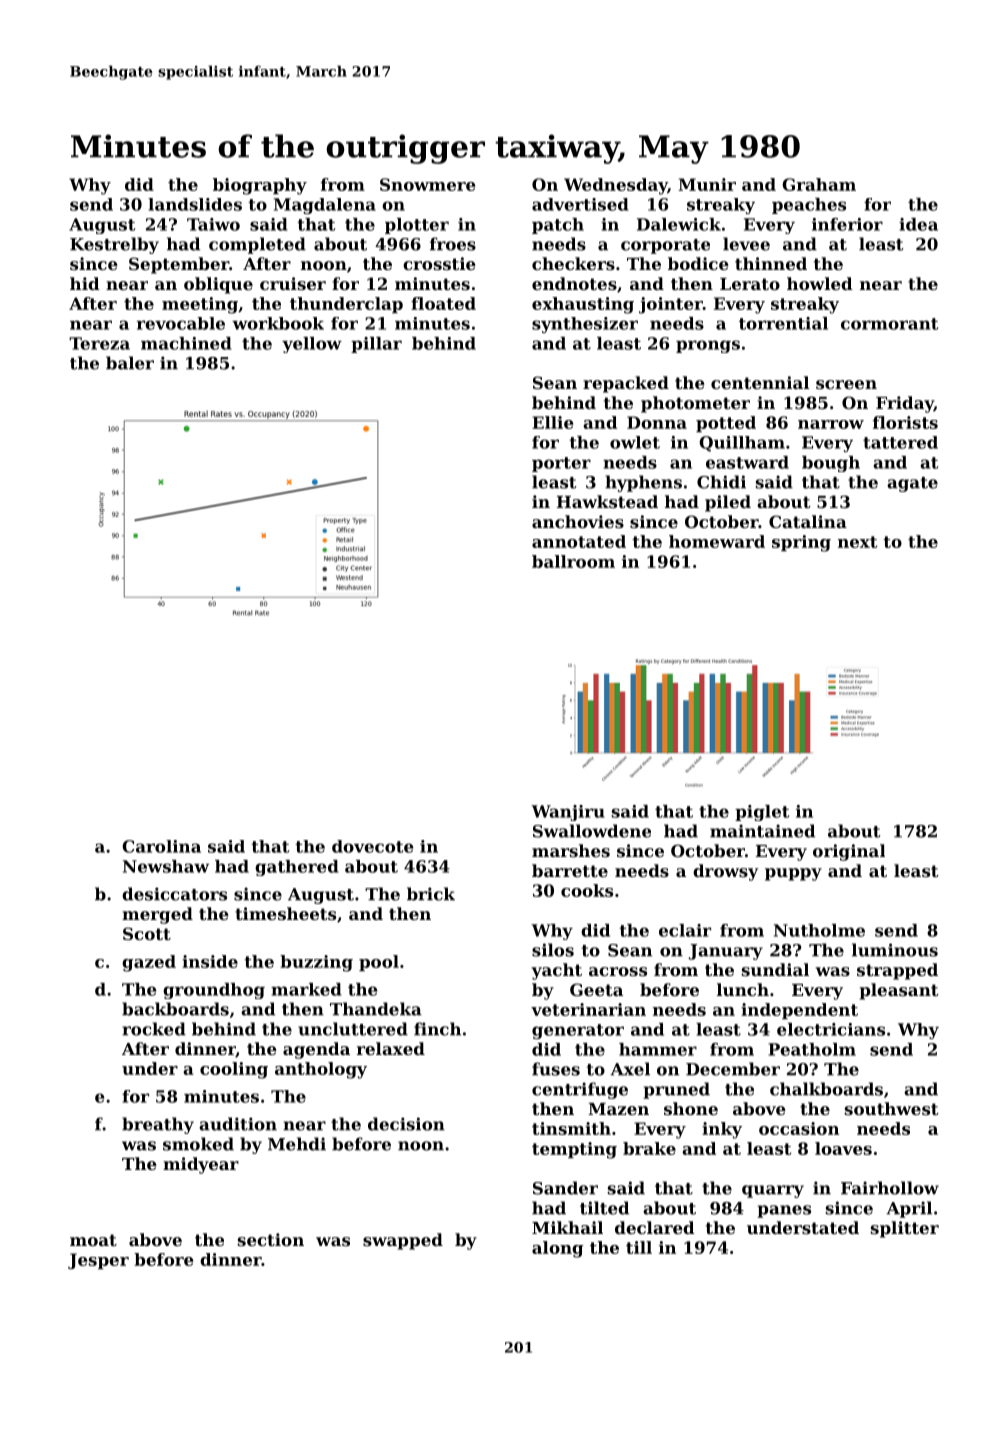 This document has width=1008, height=1432. Describe the element at coordinates (428, 184) in the document. I see `Snowmere` at that location.
